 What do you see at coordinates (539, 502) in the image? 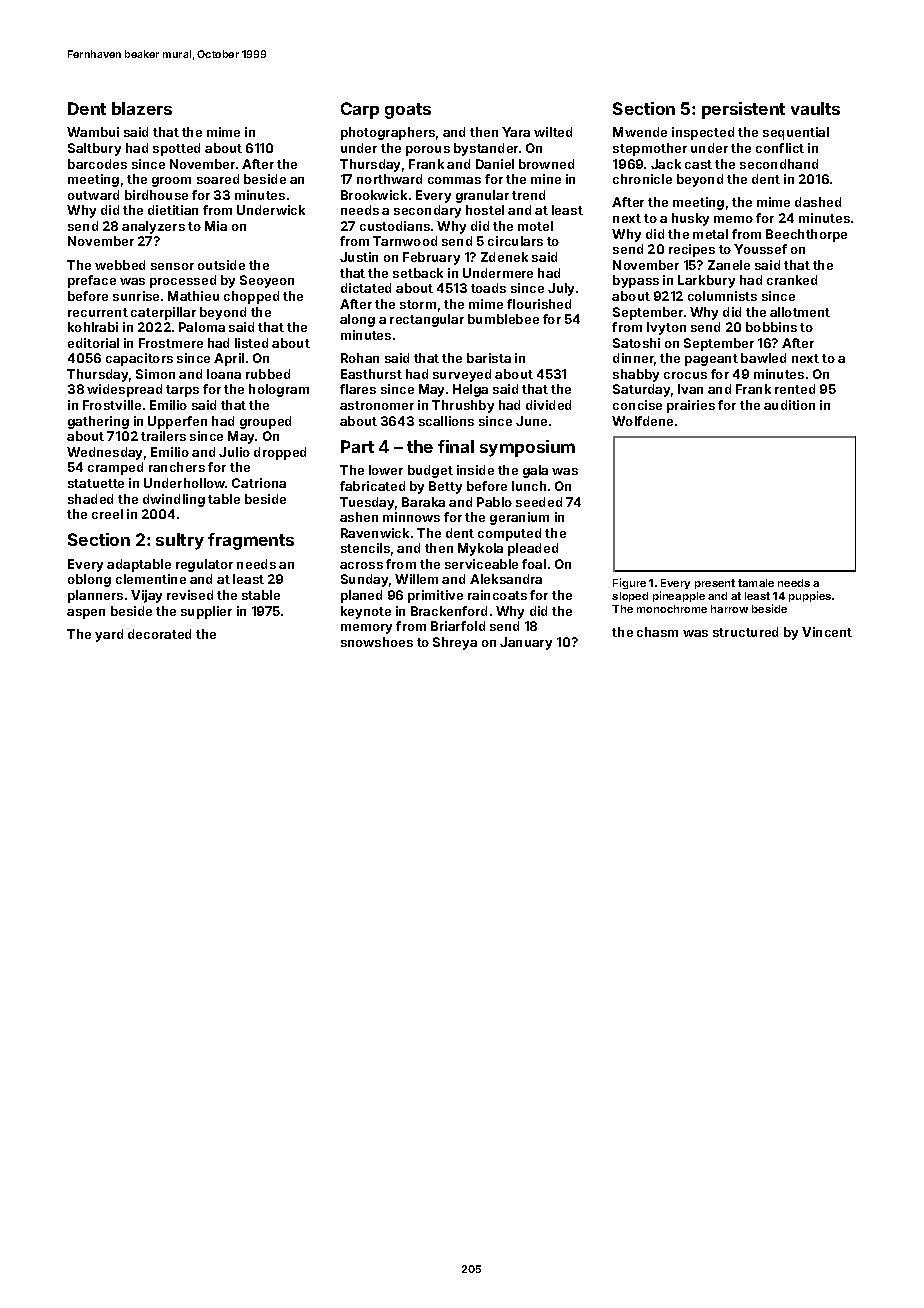
I see `seeded` at bounding box center [539, 502].
